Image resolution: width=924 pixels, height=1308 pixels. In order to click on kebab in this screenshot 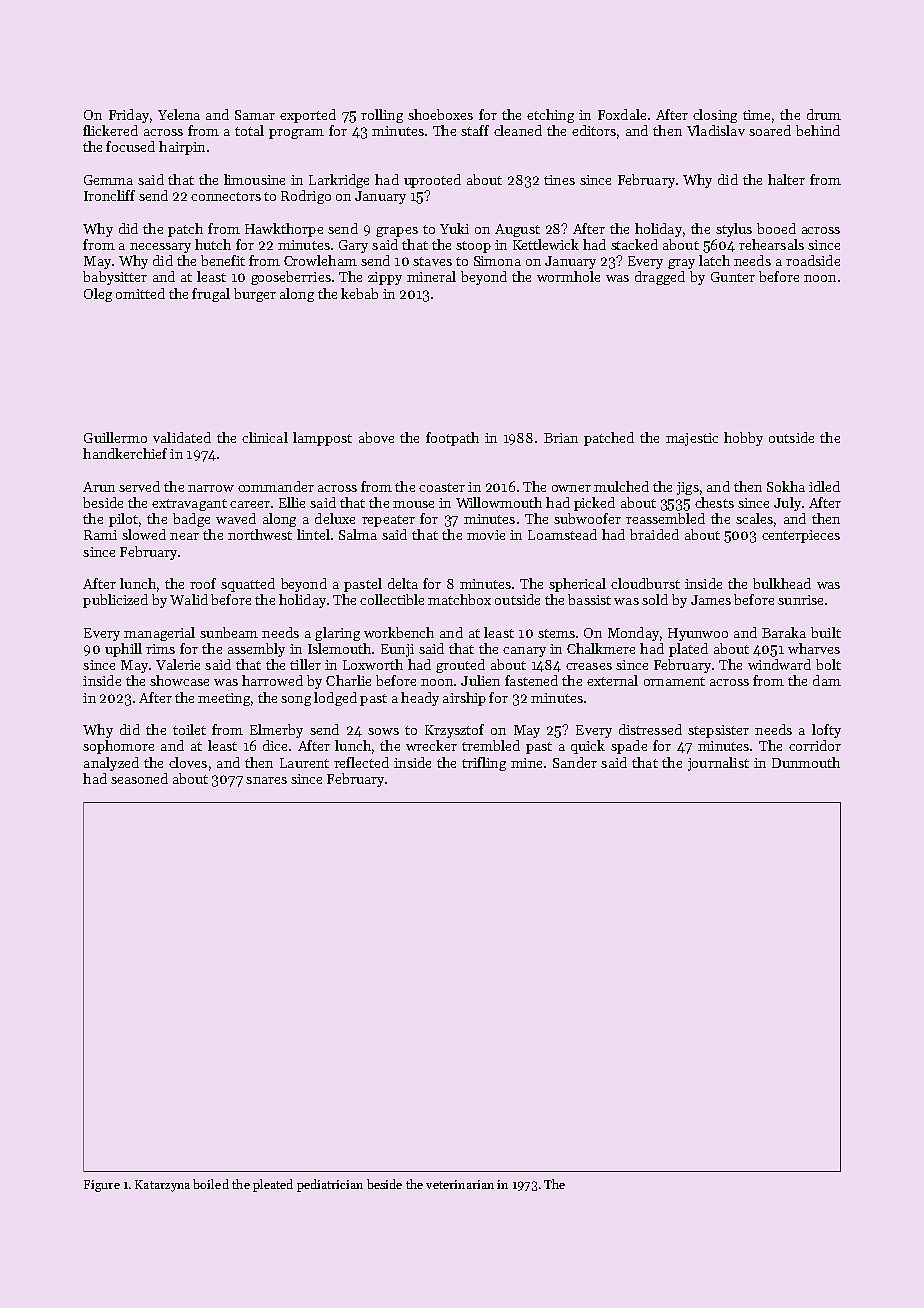, I will do `click(359, 293)`.
